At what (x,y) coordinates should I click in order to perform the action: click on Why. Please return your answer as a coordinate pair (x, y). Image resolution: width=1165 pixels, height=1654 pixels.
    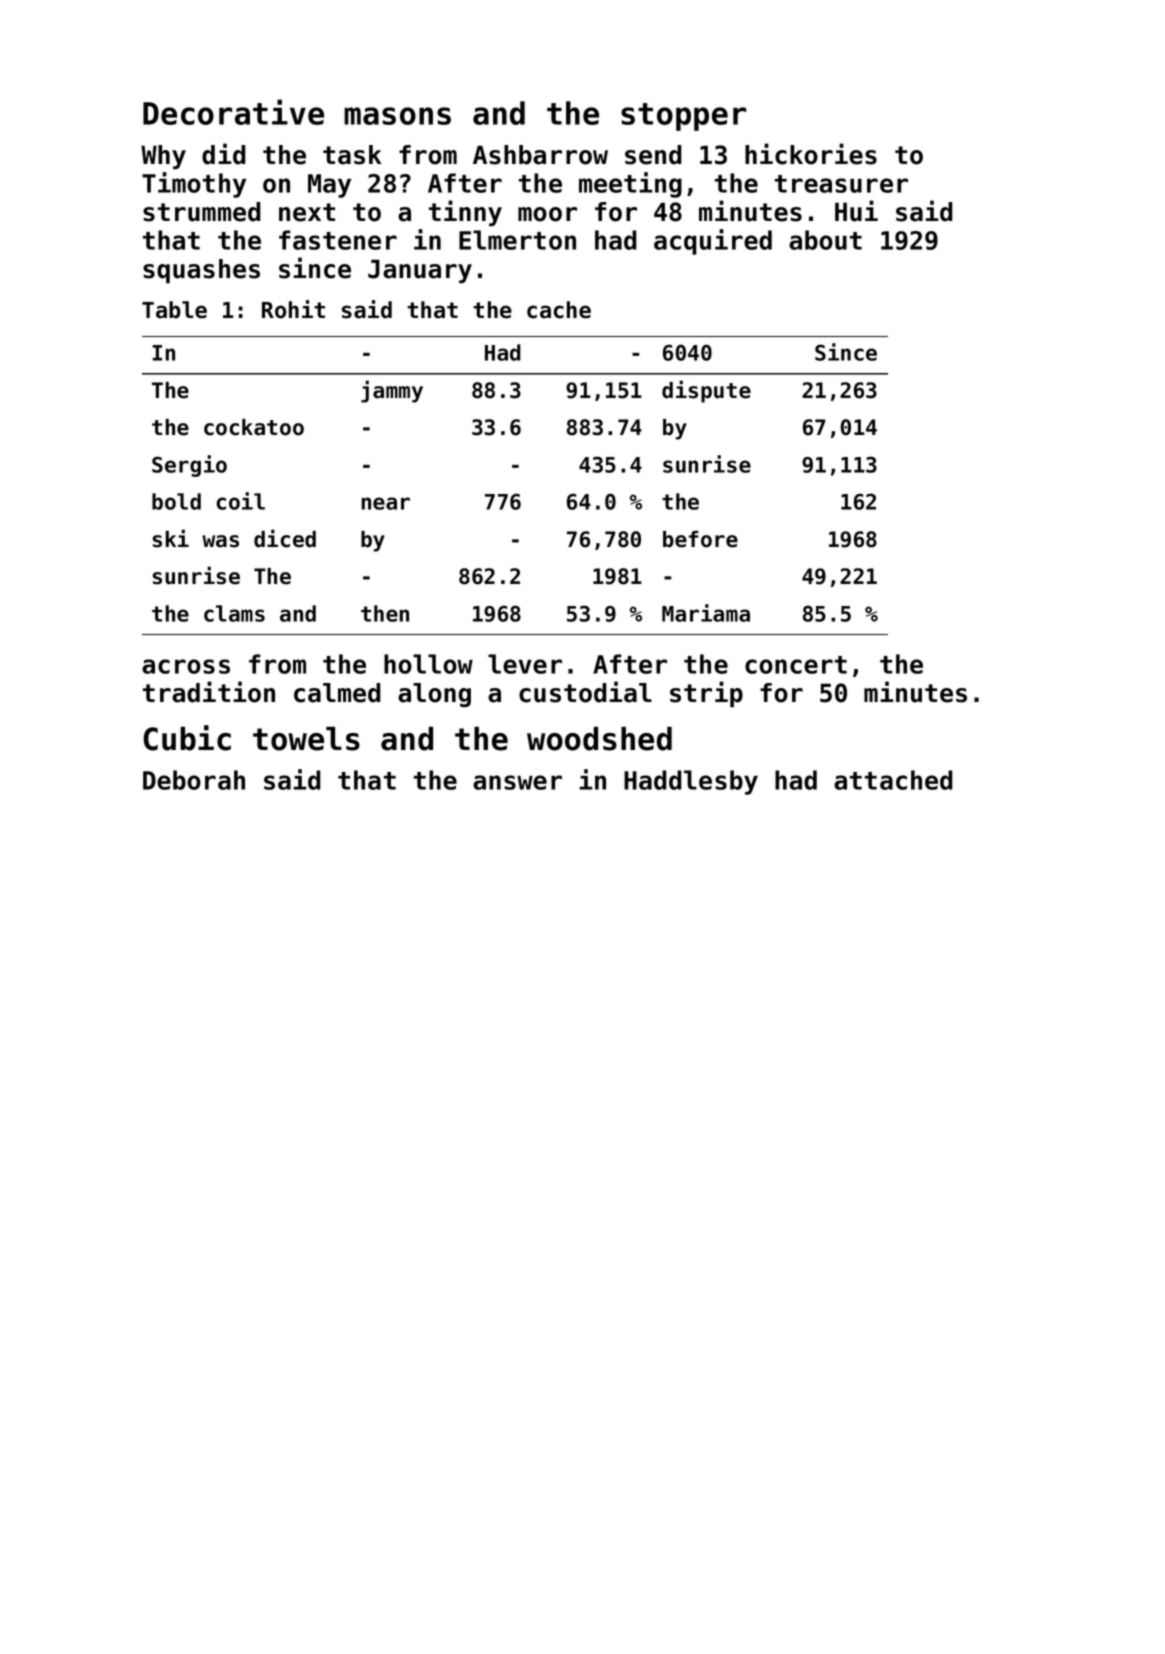
    Looking at the image, I should click on (163, 157).
